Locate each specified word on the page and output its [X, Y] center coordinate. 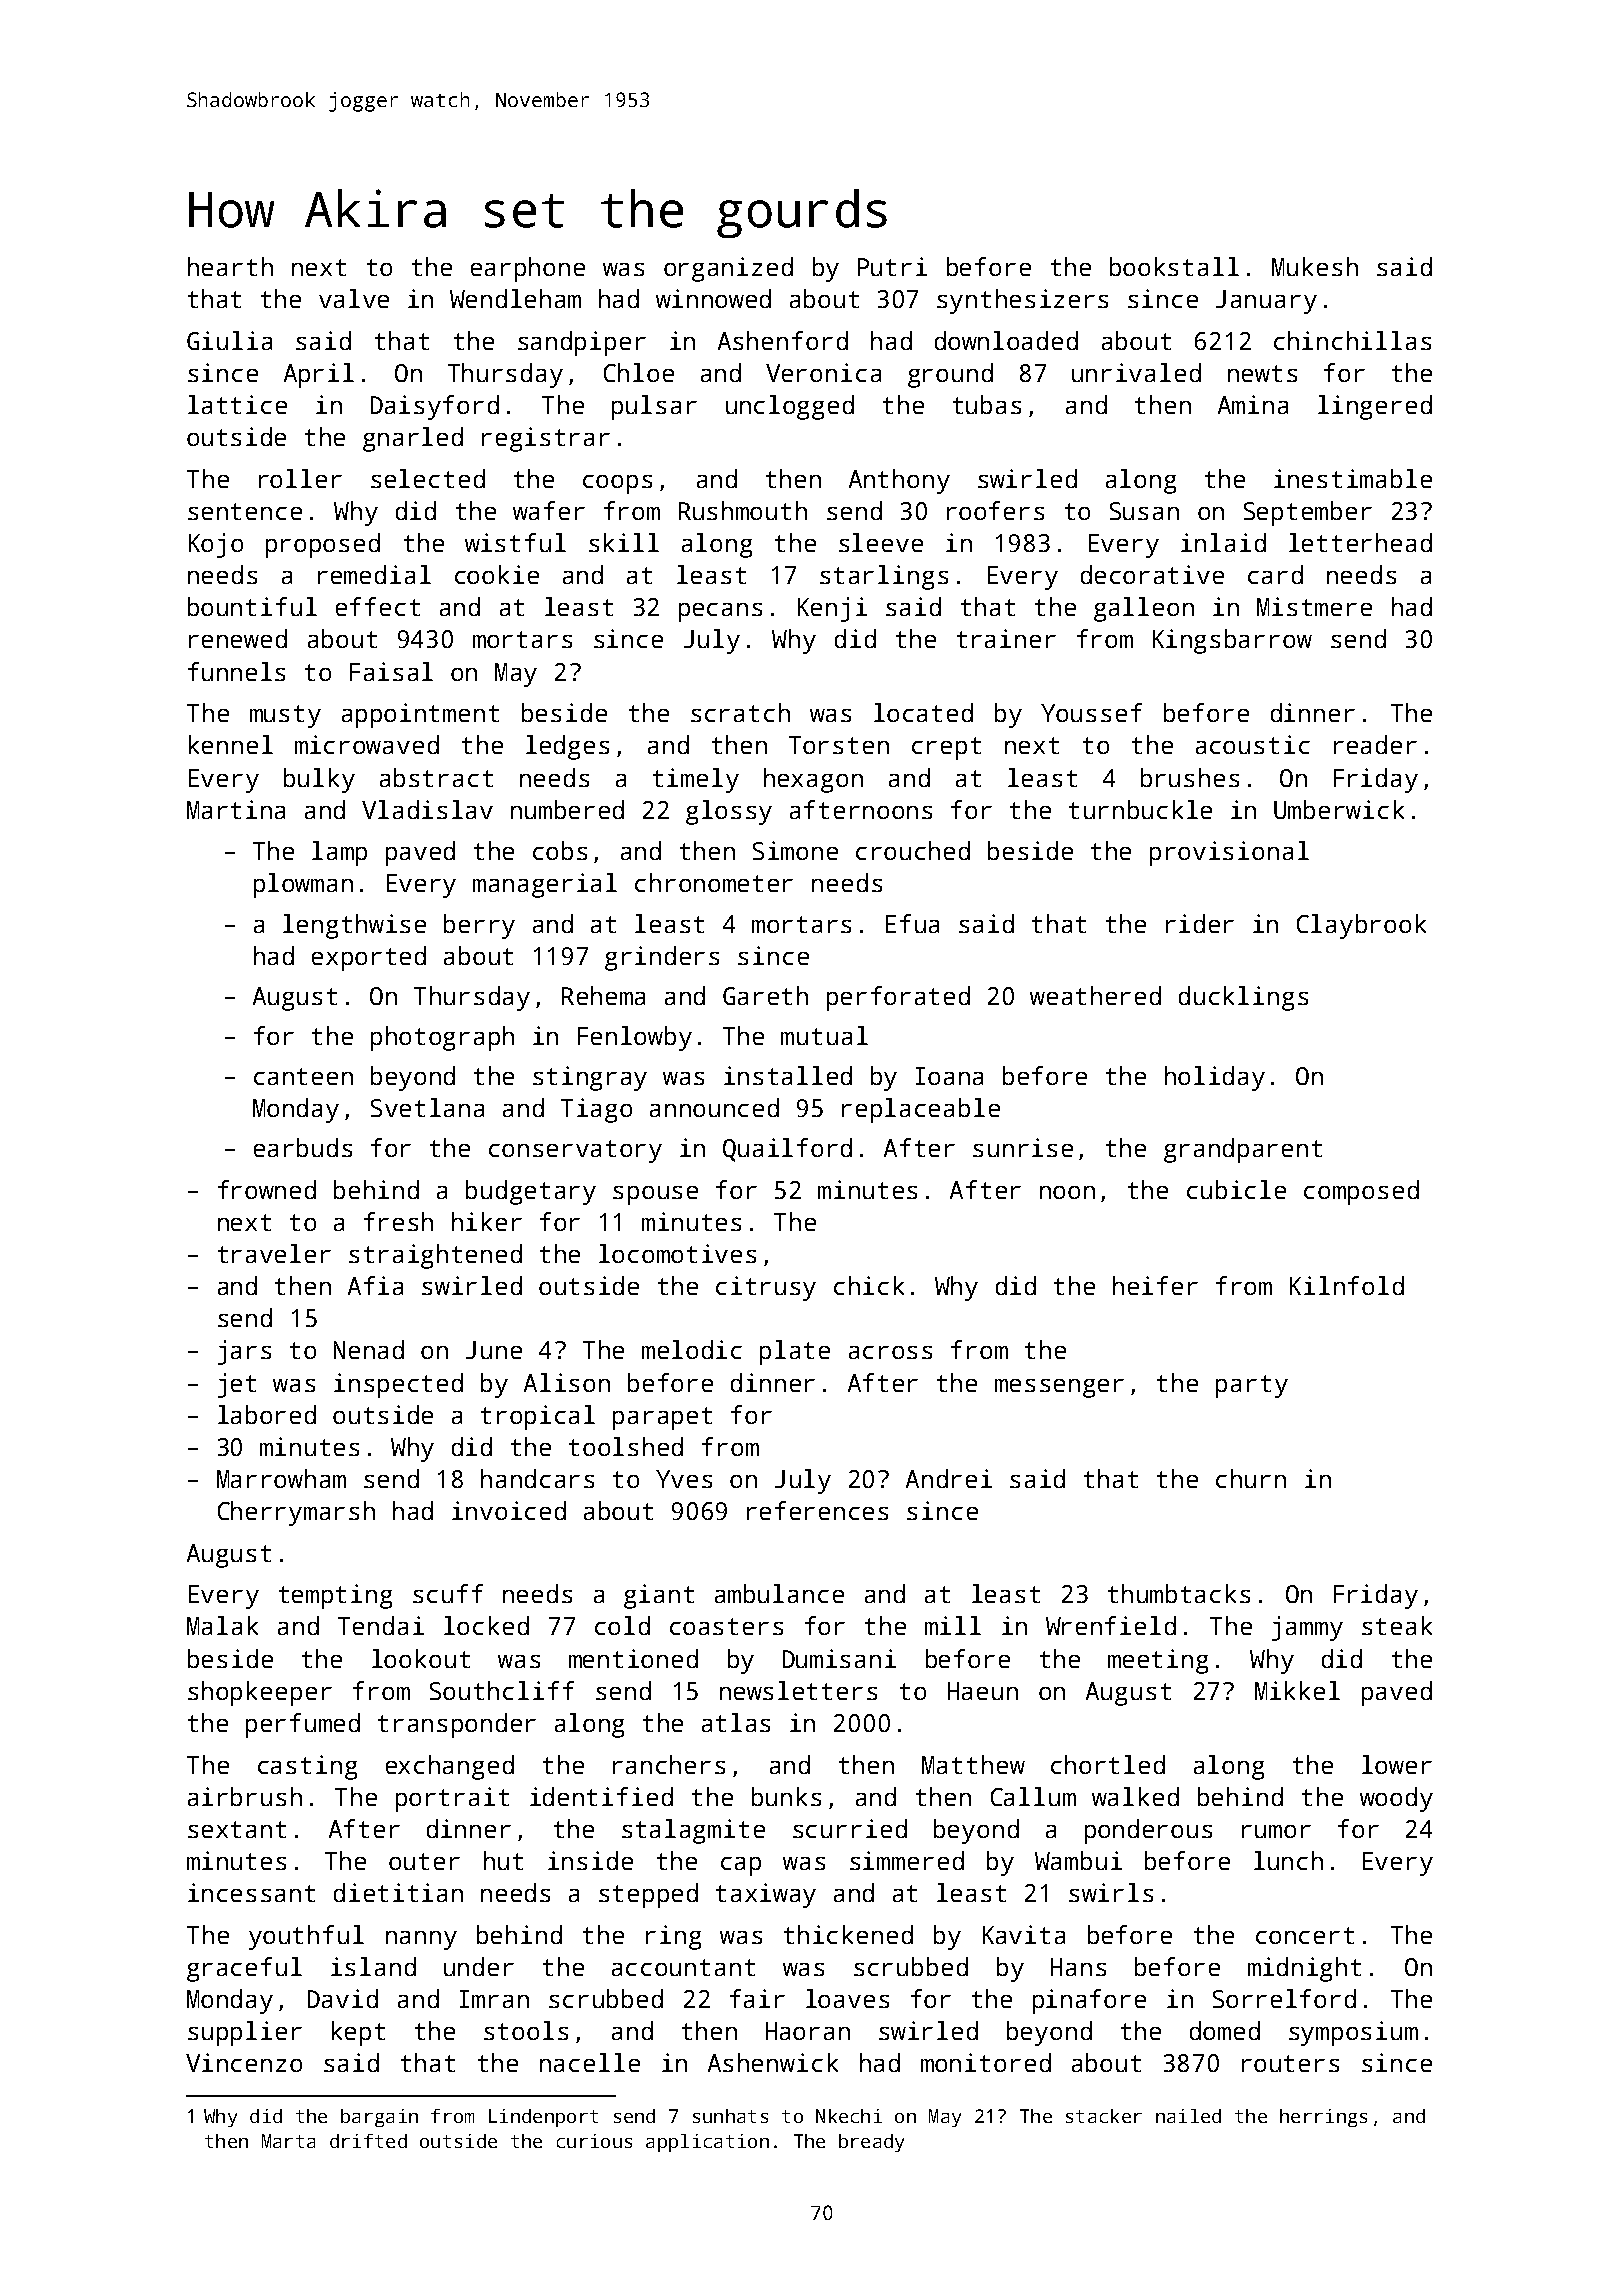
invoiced [509, 1510]
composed [1361, 1192]
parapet [662, 1418]
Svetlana [427, 1107]
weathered [1095, 995]
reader [1375, 744]
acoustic [1253, 744]
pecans [720, 612]
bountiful [252, 606]
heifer [1155, 1285]
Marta [288, 2141]
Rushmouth [743, 510]
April [319, 375]
